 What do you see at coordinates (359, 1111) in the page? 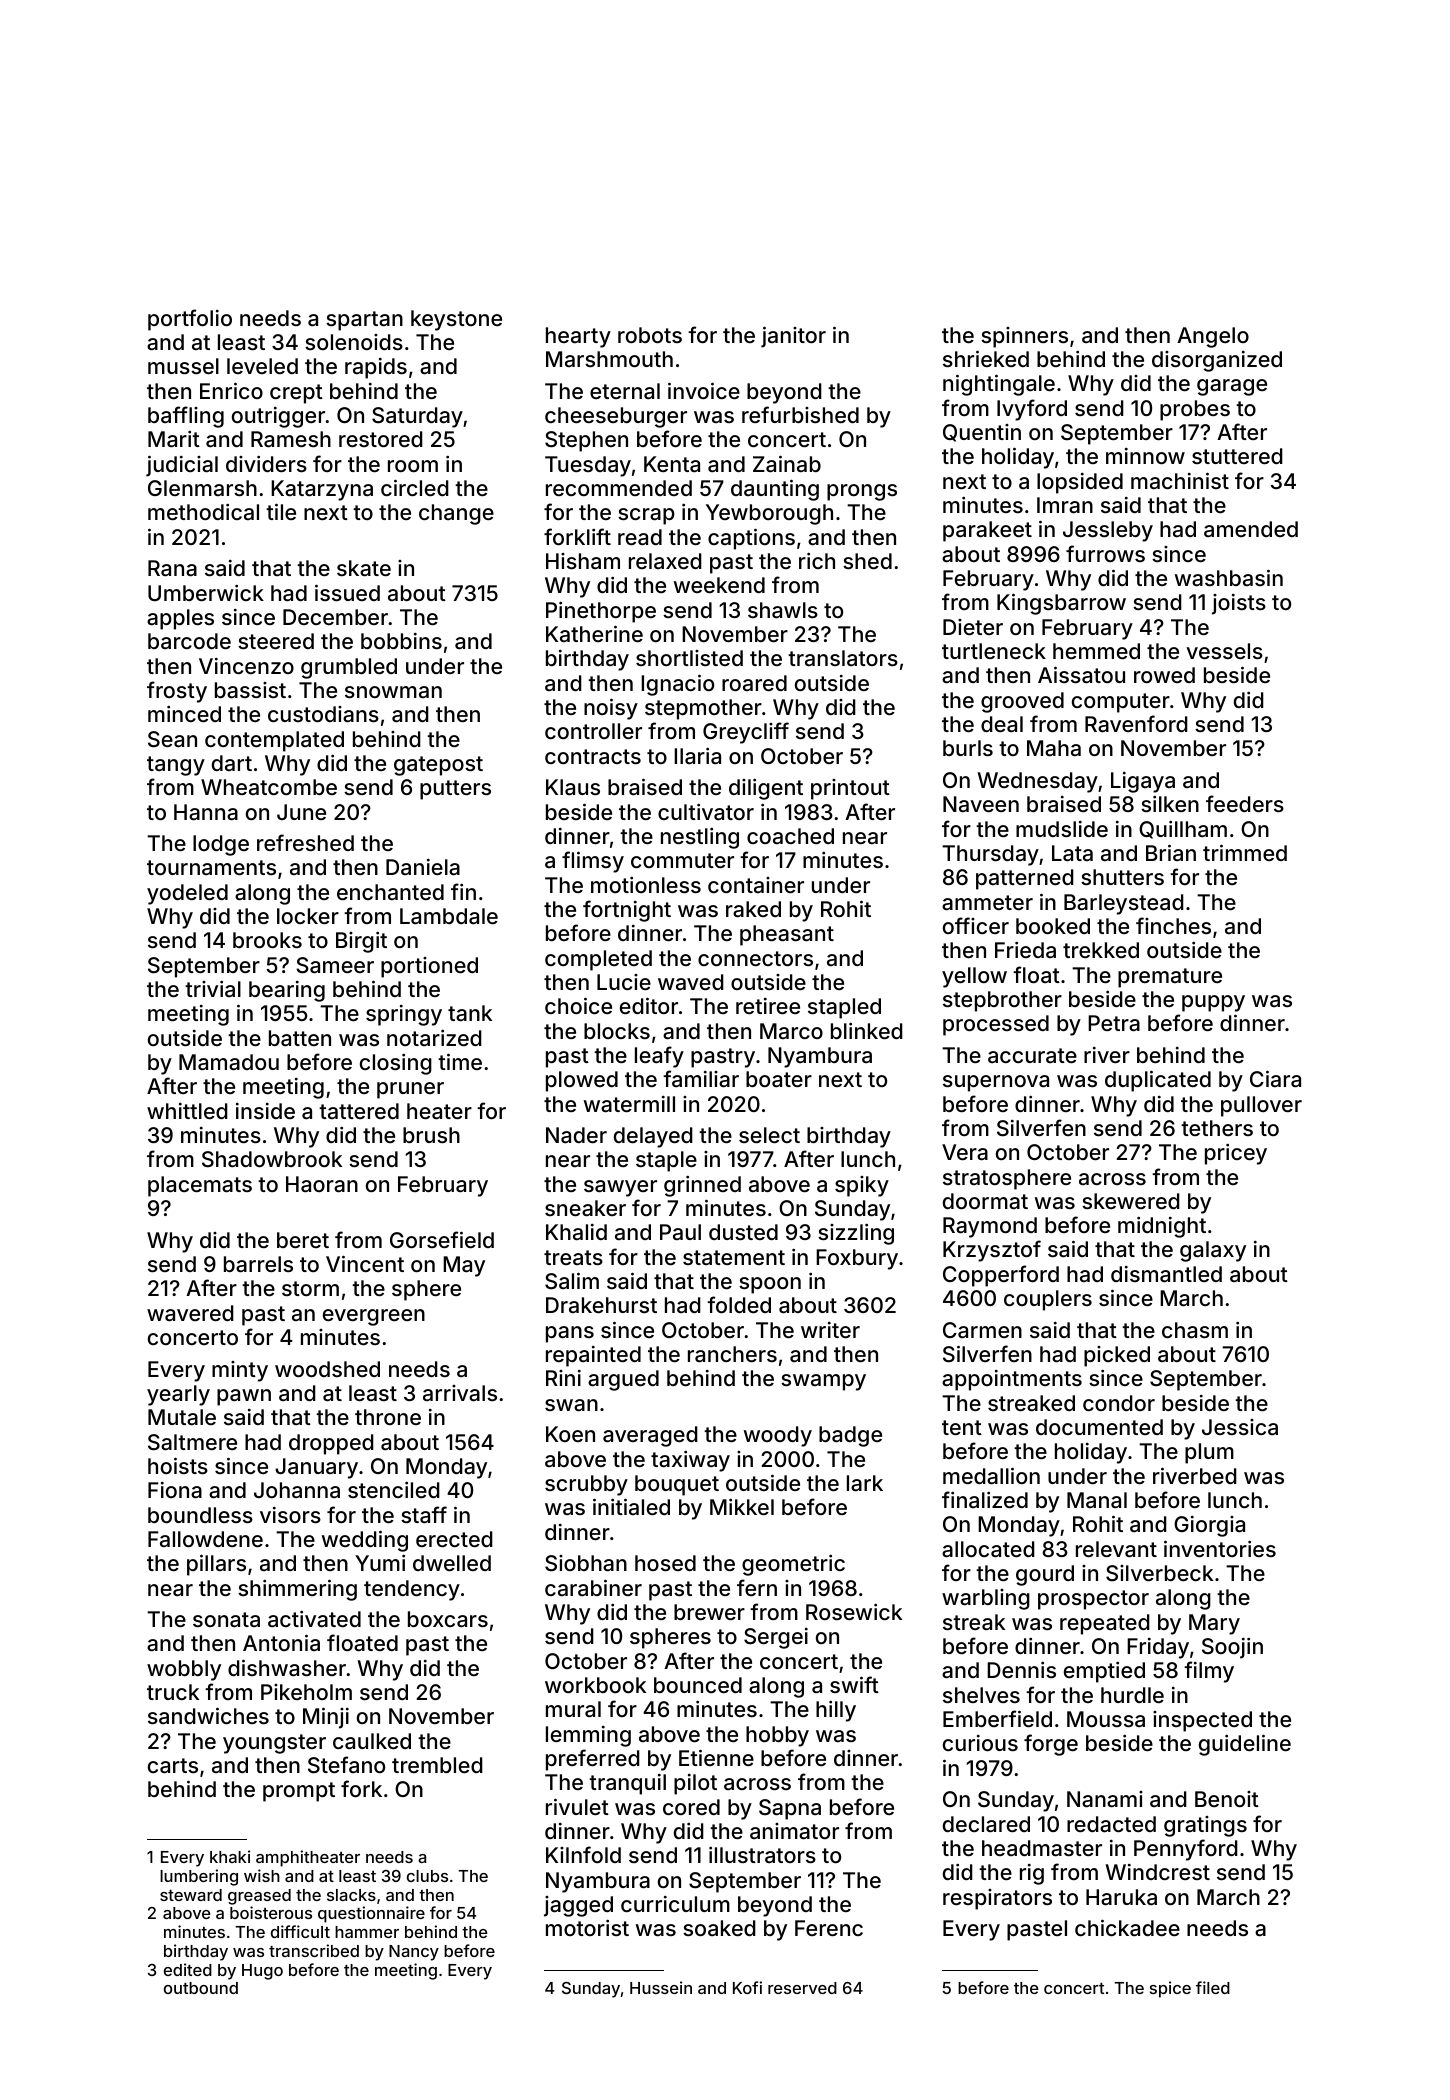
I see `tattered` at bounding box center [359, 1111].
